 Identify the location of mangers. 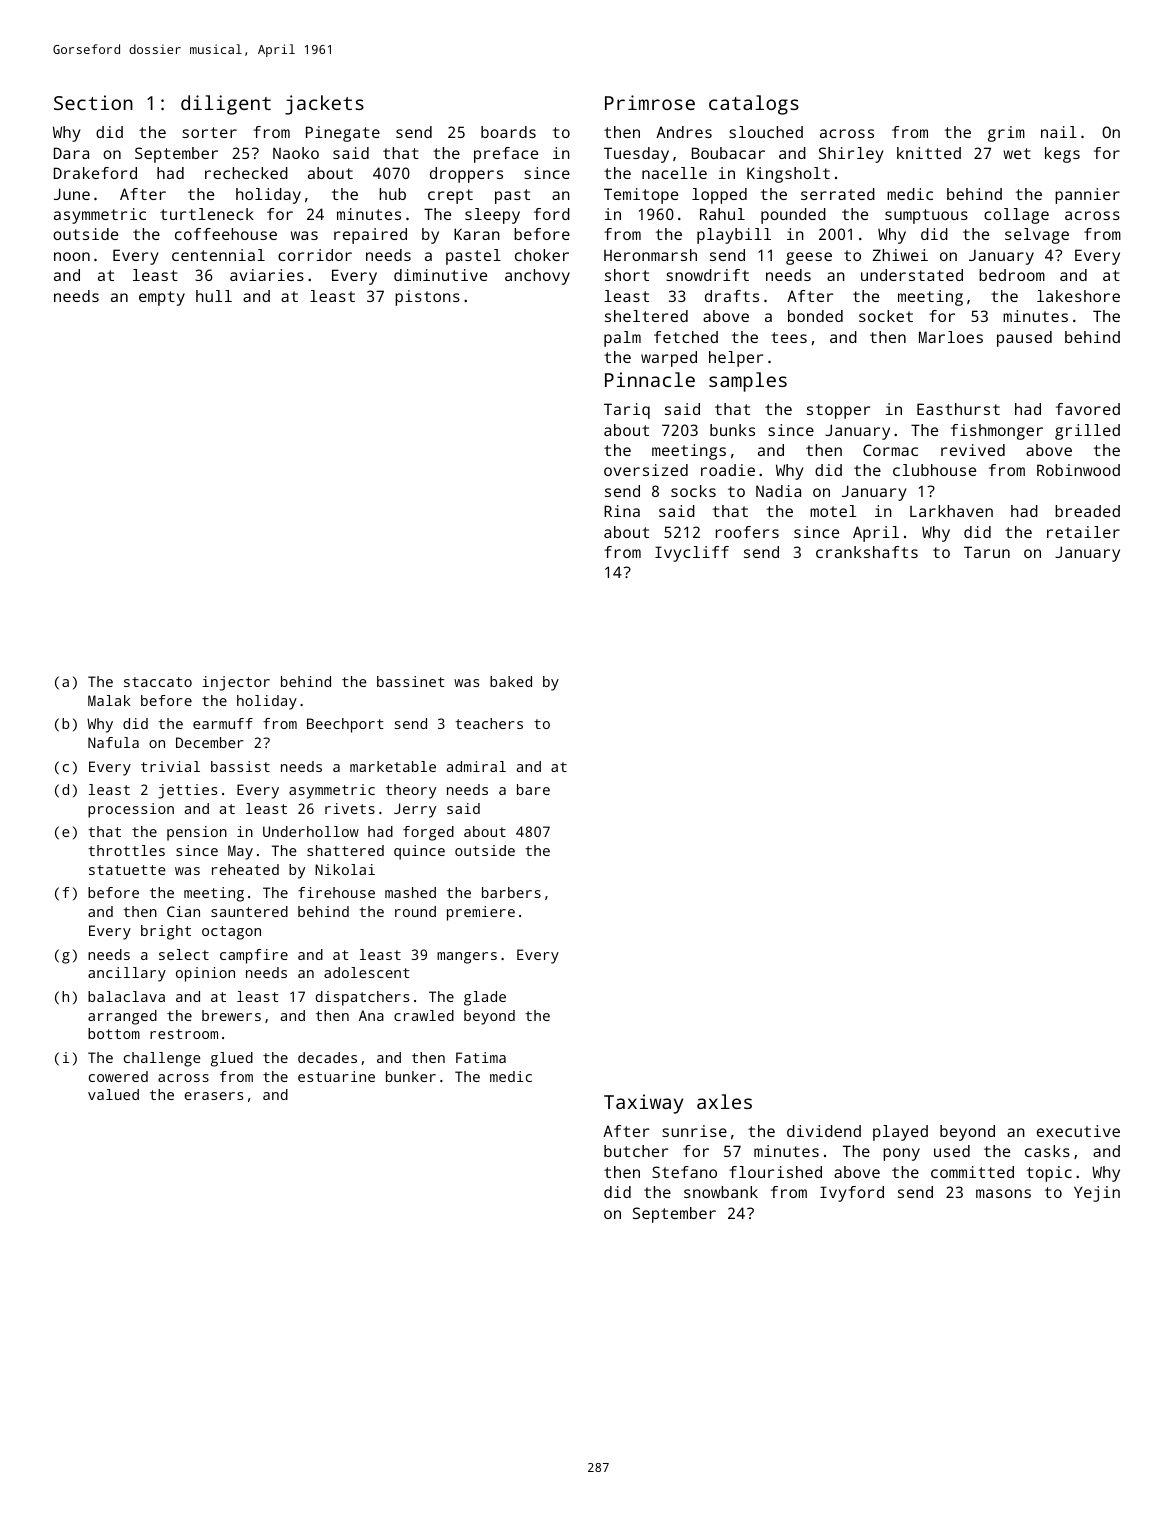
(467, 958).
